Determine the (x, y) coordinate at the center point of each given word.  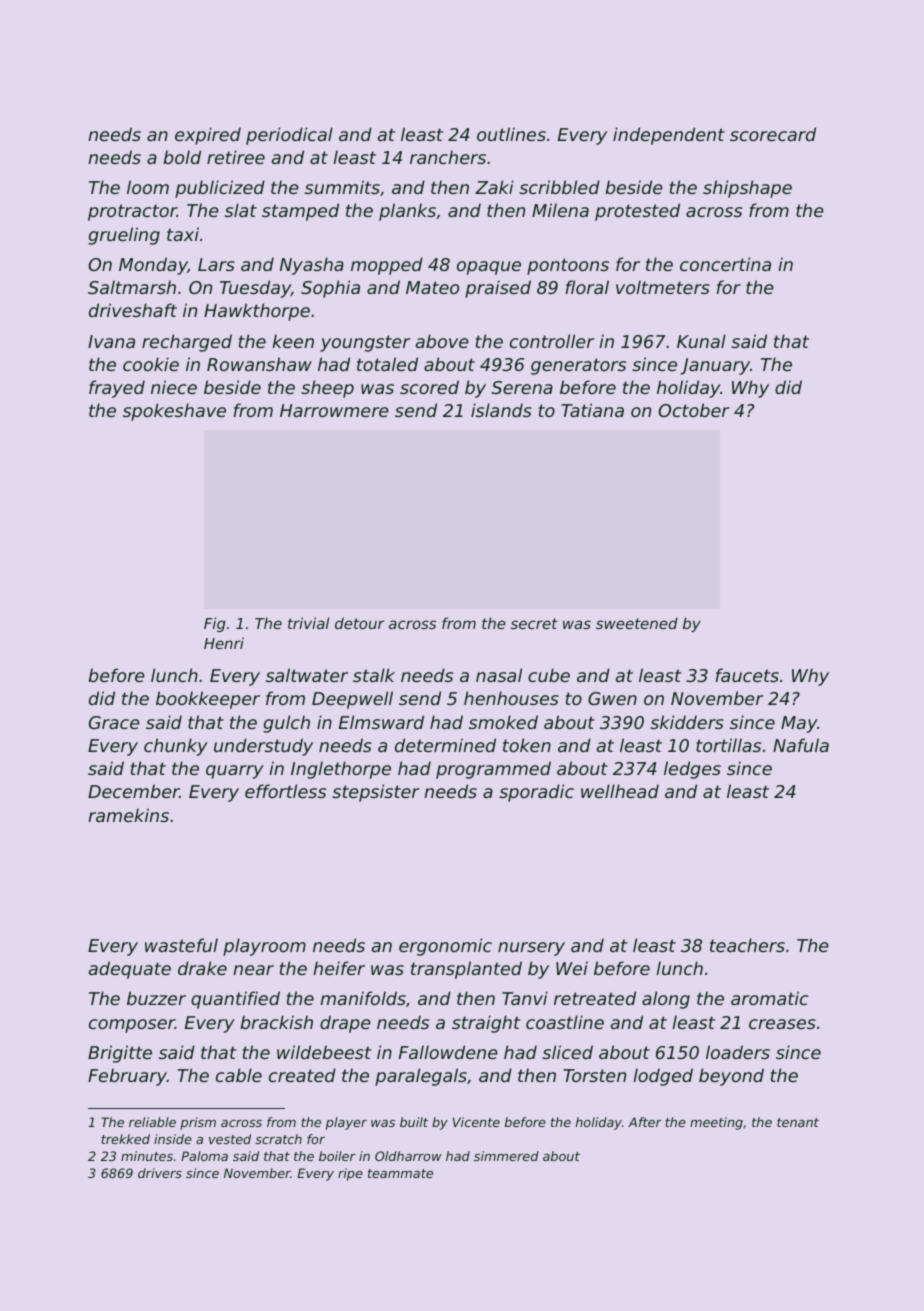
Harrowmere (334, 410)
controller (552, 341)
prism (198, 1123)
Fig (215, 624)
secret (534, 623)
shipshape (747, 189)
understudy (263, 747)
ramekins (128, 815)
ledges (692, 770)
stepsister (376, 793)
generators (578, 366)
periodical (289, 136)
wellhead (620, 791)
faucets (747, 675)
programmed (493, 770)
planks (407, 212)
